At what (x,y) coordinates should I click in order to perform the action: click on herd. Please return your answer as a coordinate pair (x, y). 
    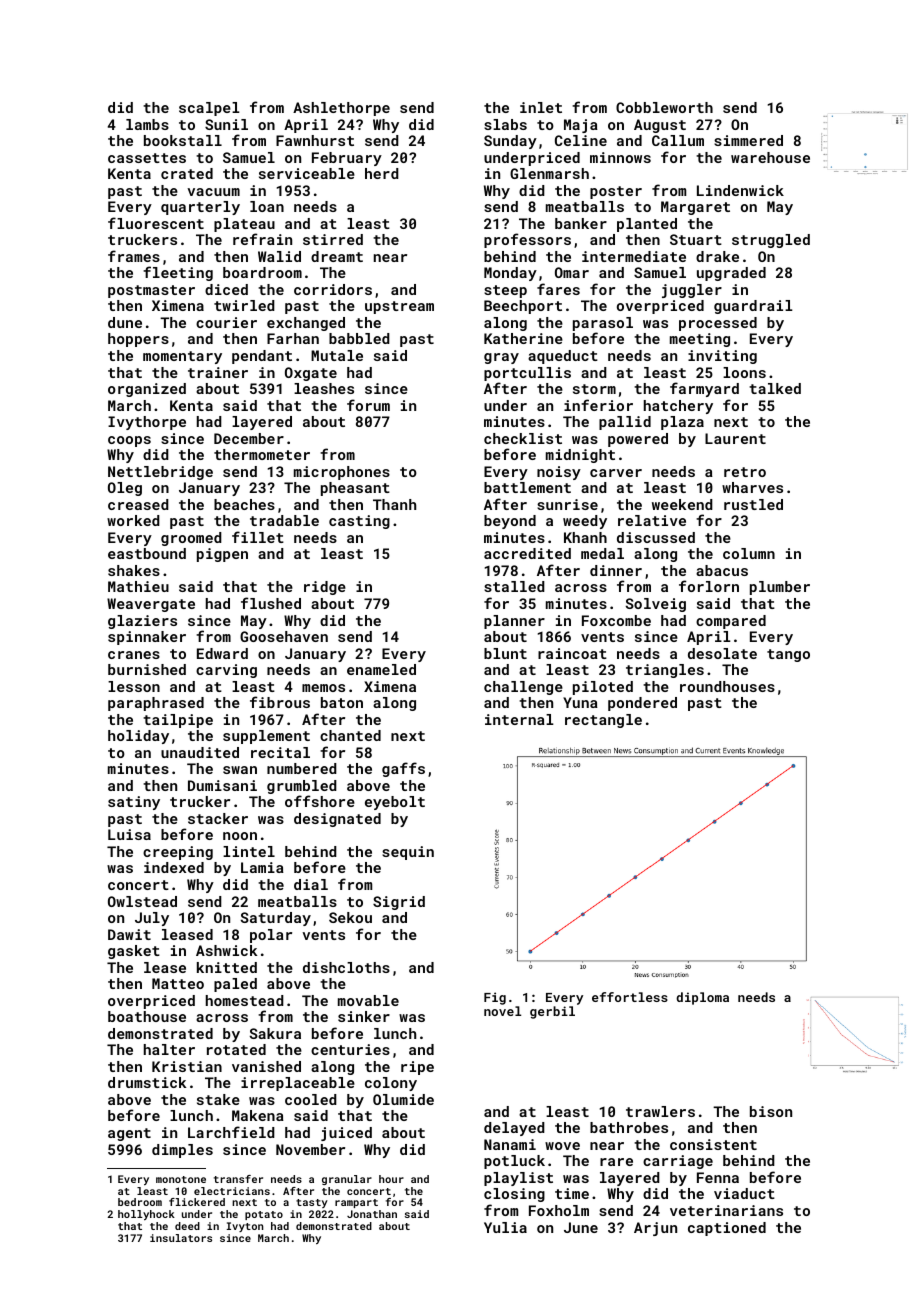
    Looking at the image, I should click on (382, 173).
